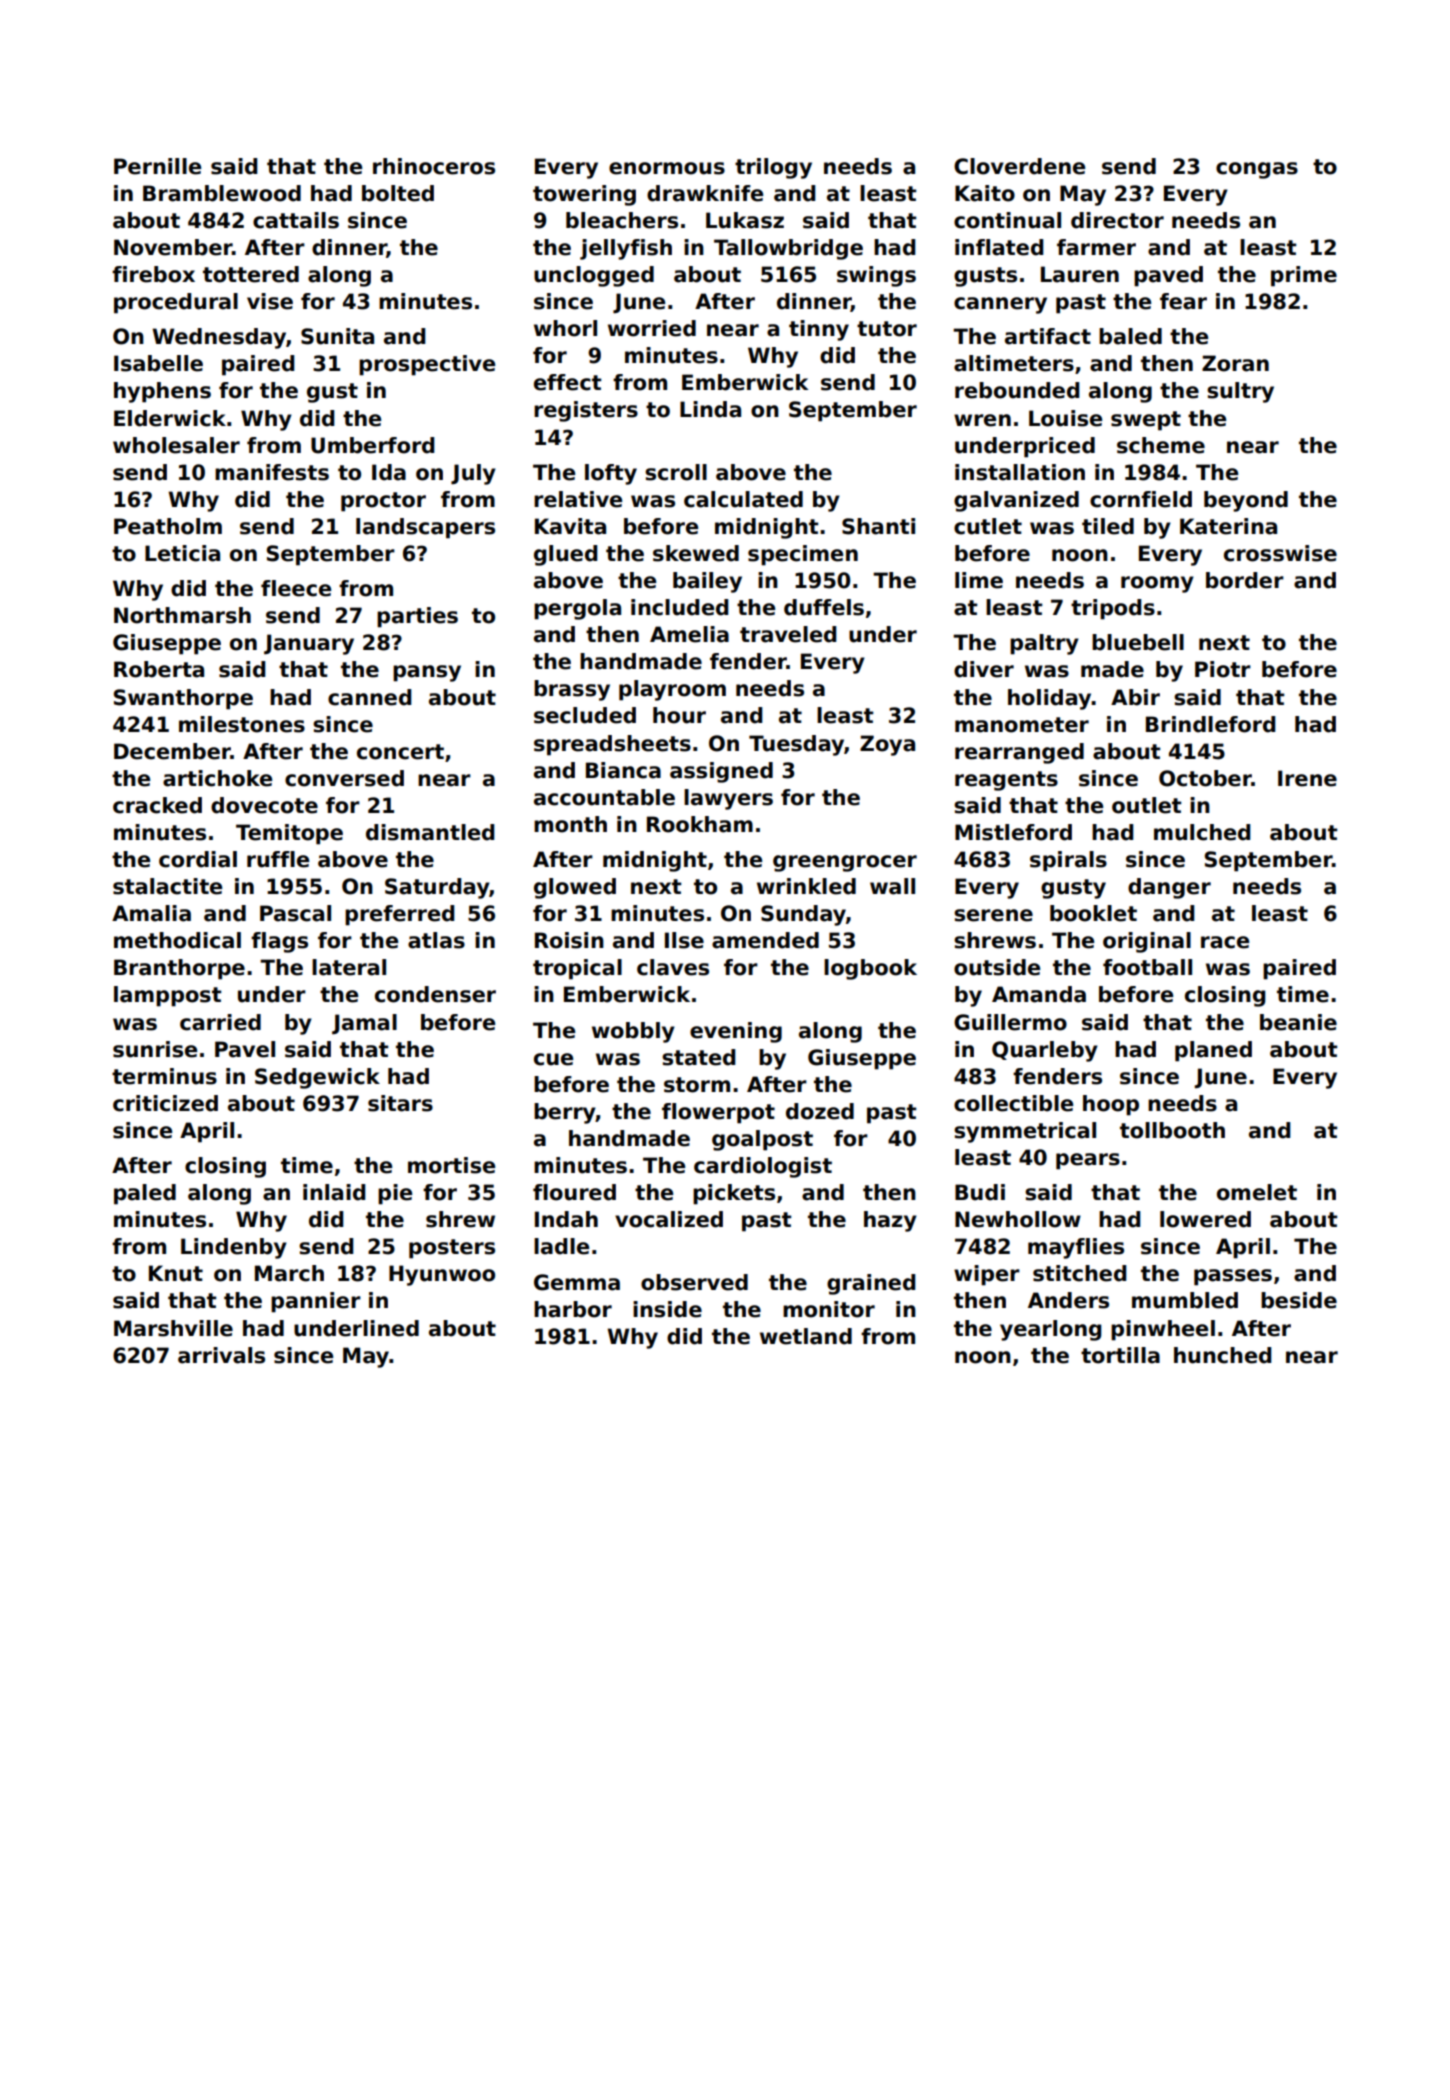  Describe the element at coordinates (334, 1192) in the screenshot. I see `inlaid` at that location.
